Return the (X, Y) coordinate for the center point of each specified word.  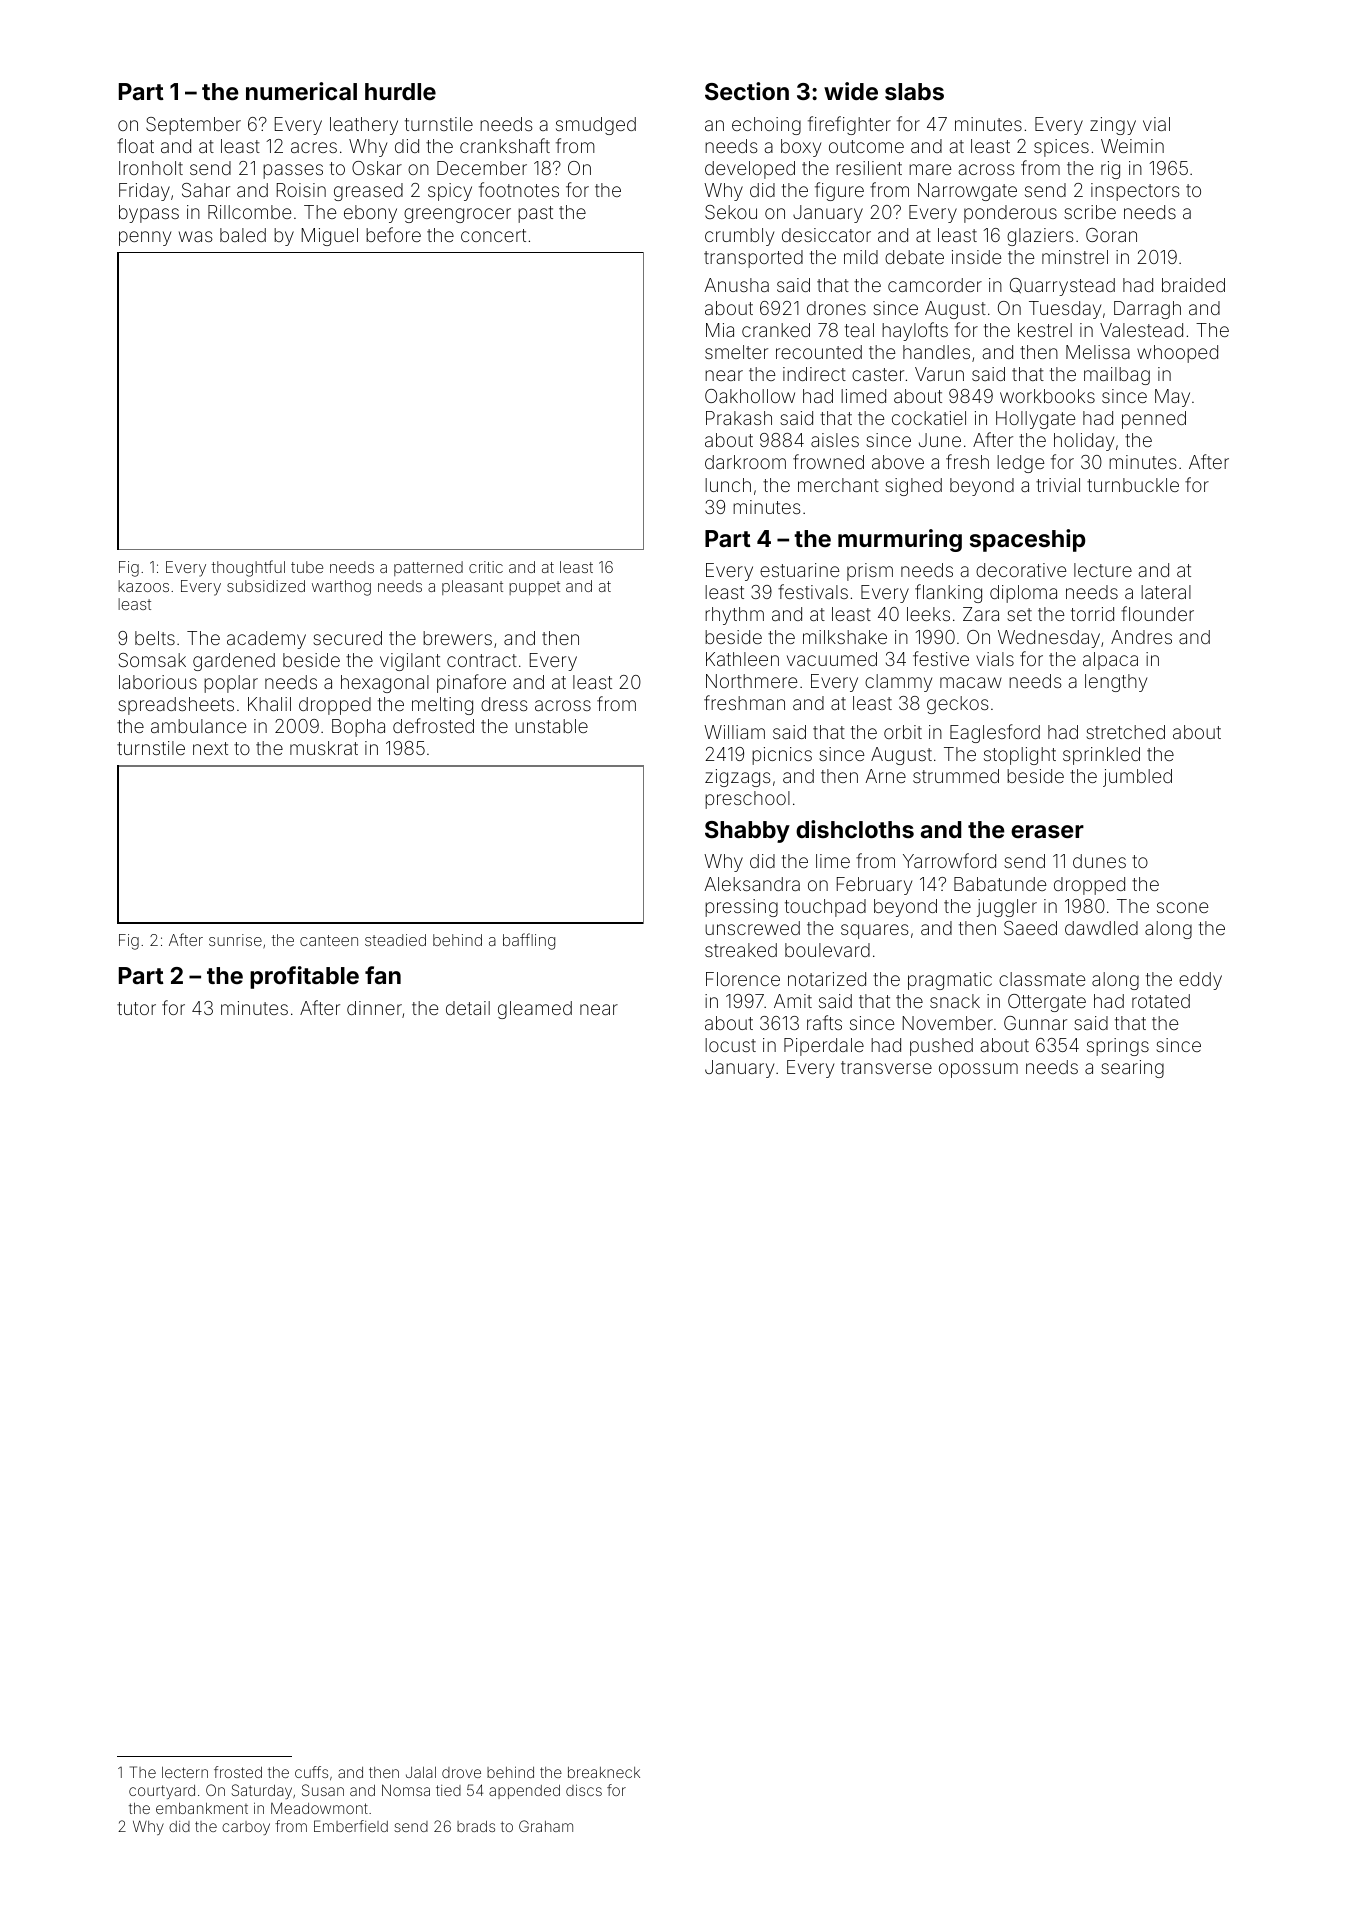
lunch (728, 485)
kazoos (143, 586)
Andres (1141, 637)
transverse (886, 1067)
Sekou (731, 212)
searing (1132, 1069)
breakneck (604, 1772)
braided (1193, 285)
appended (524, 1792)
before (393, 234)
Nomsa (406, 1790)
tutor (136, 1008)
